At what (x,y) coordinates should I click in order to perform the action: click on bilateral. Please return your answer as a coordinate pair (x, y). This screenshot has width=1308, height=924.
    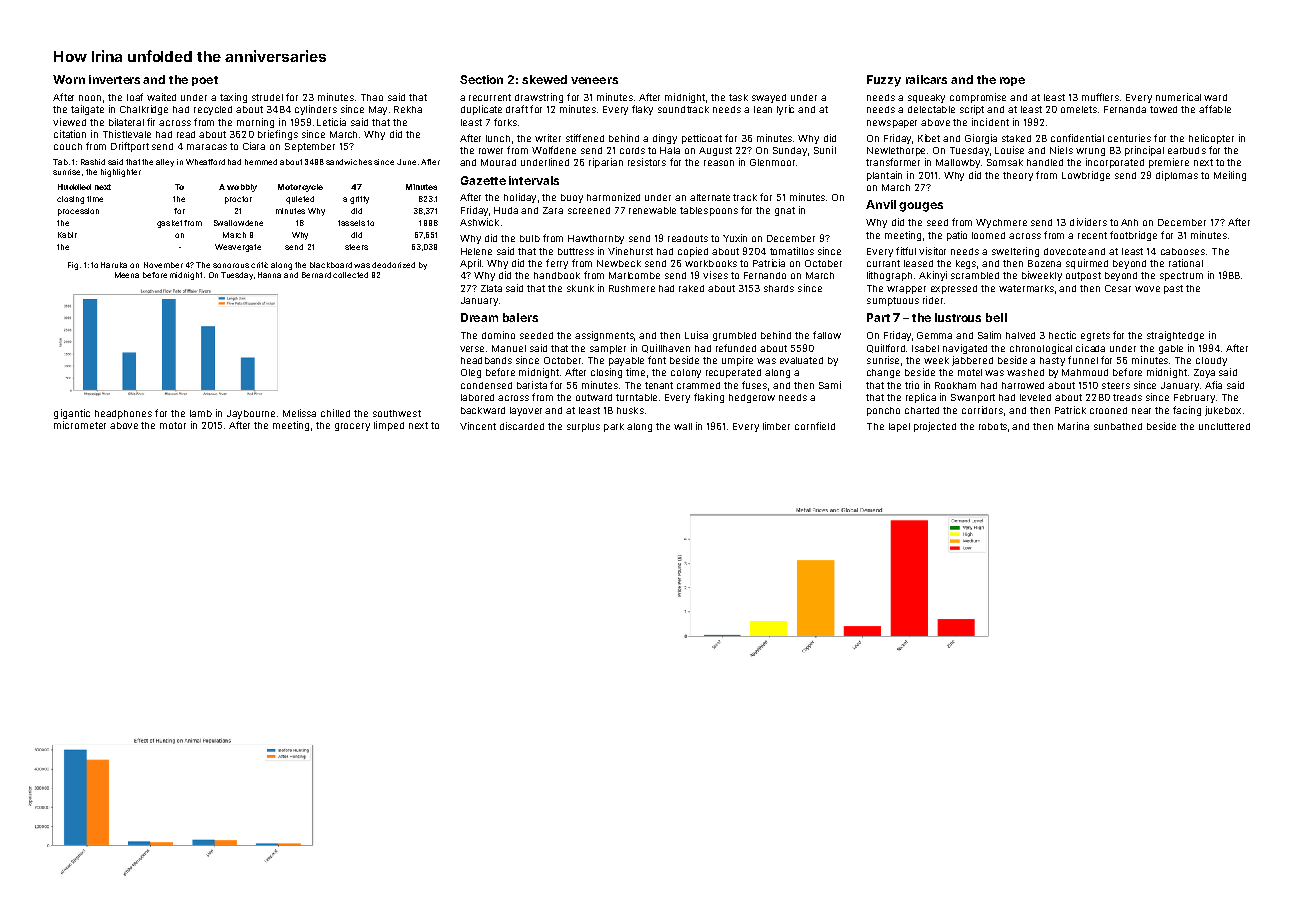
    Looking at the image, I should click on (126, 122).
